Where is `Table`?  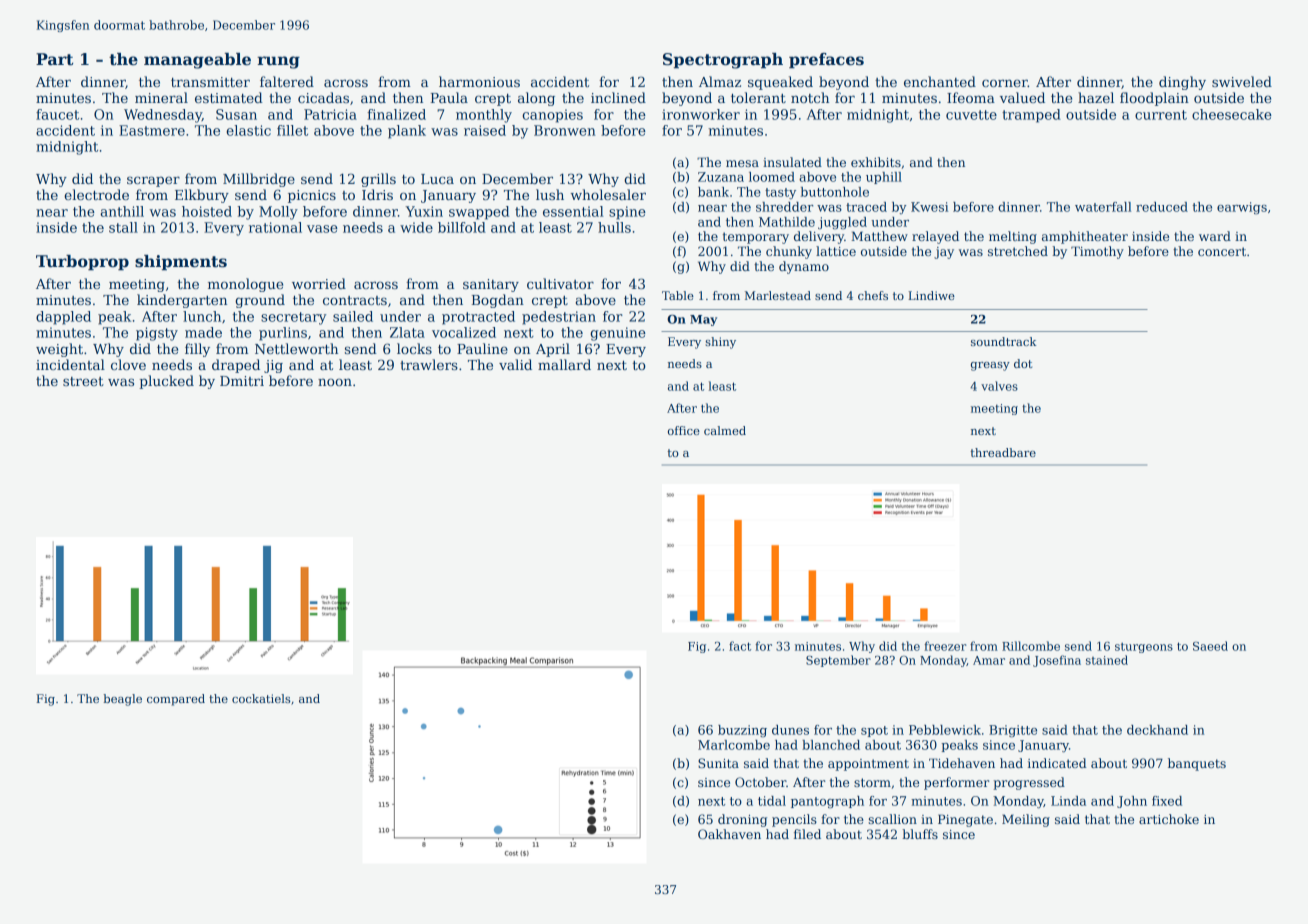 Table is located at coordinates (678, 295).
